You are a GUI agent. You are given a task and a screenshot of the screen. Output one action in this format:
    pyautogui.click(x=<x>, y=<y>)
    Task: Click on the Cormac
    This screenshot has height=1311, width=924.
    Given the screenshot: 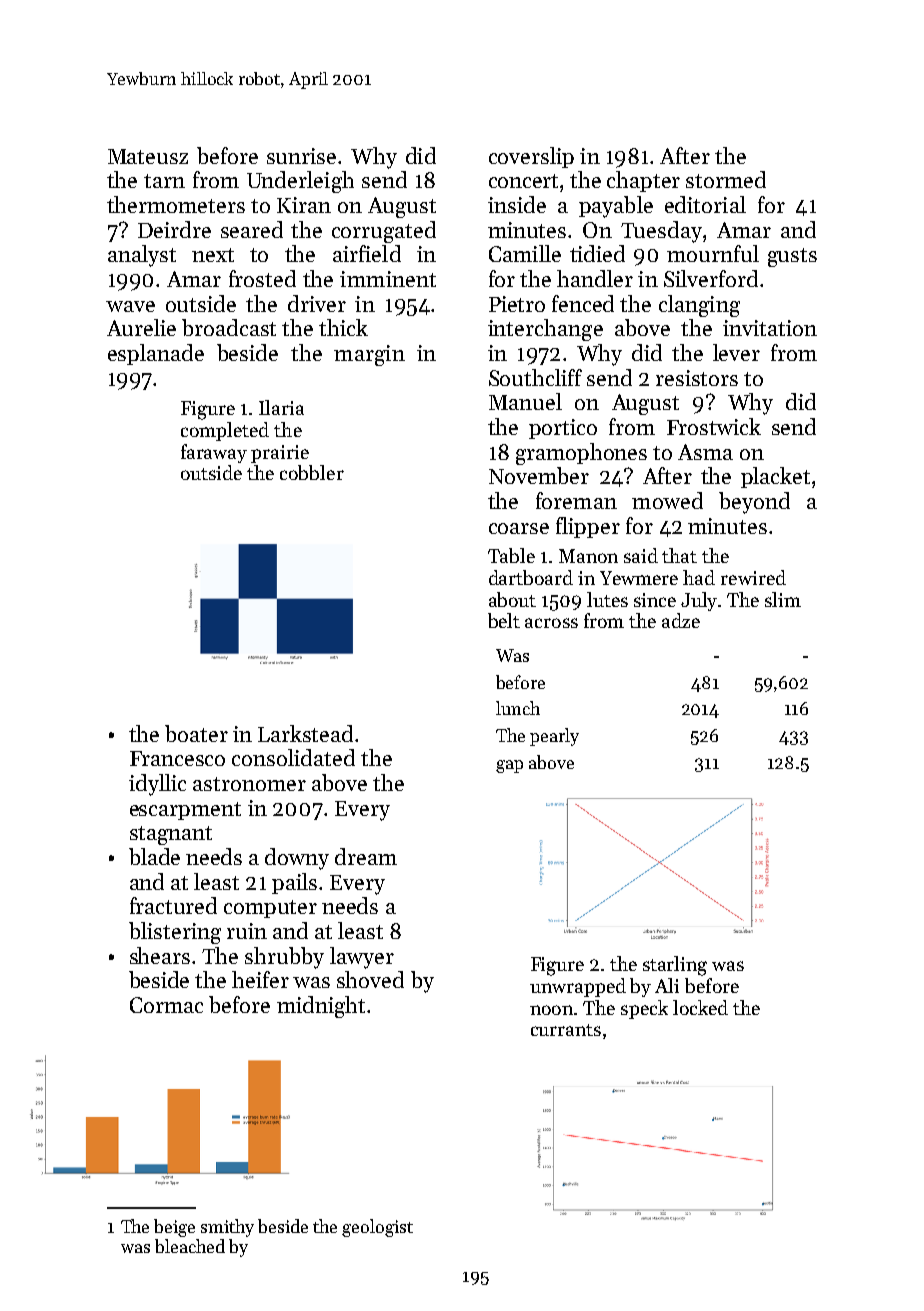 What is the action you would take?
    pyautogui.click(x=166, y=1005)
